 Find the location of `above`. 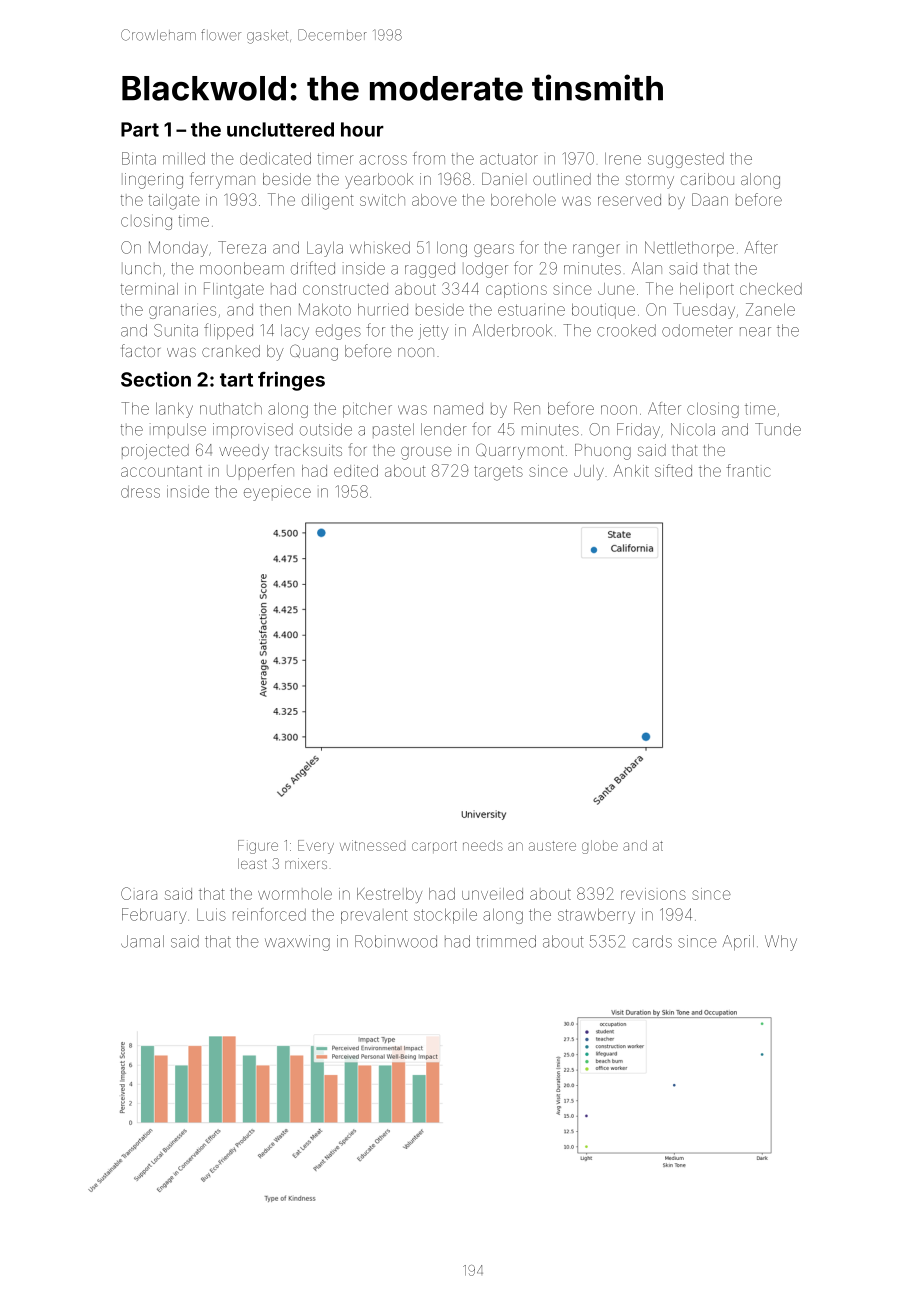

above is located at coordinates (434, 200).
